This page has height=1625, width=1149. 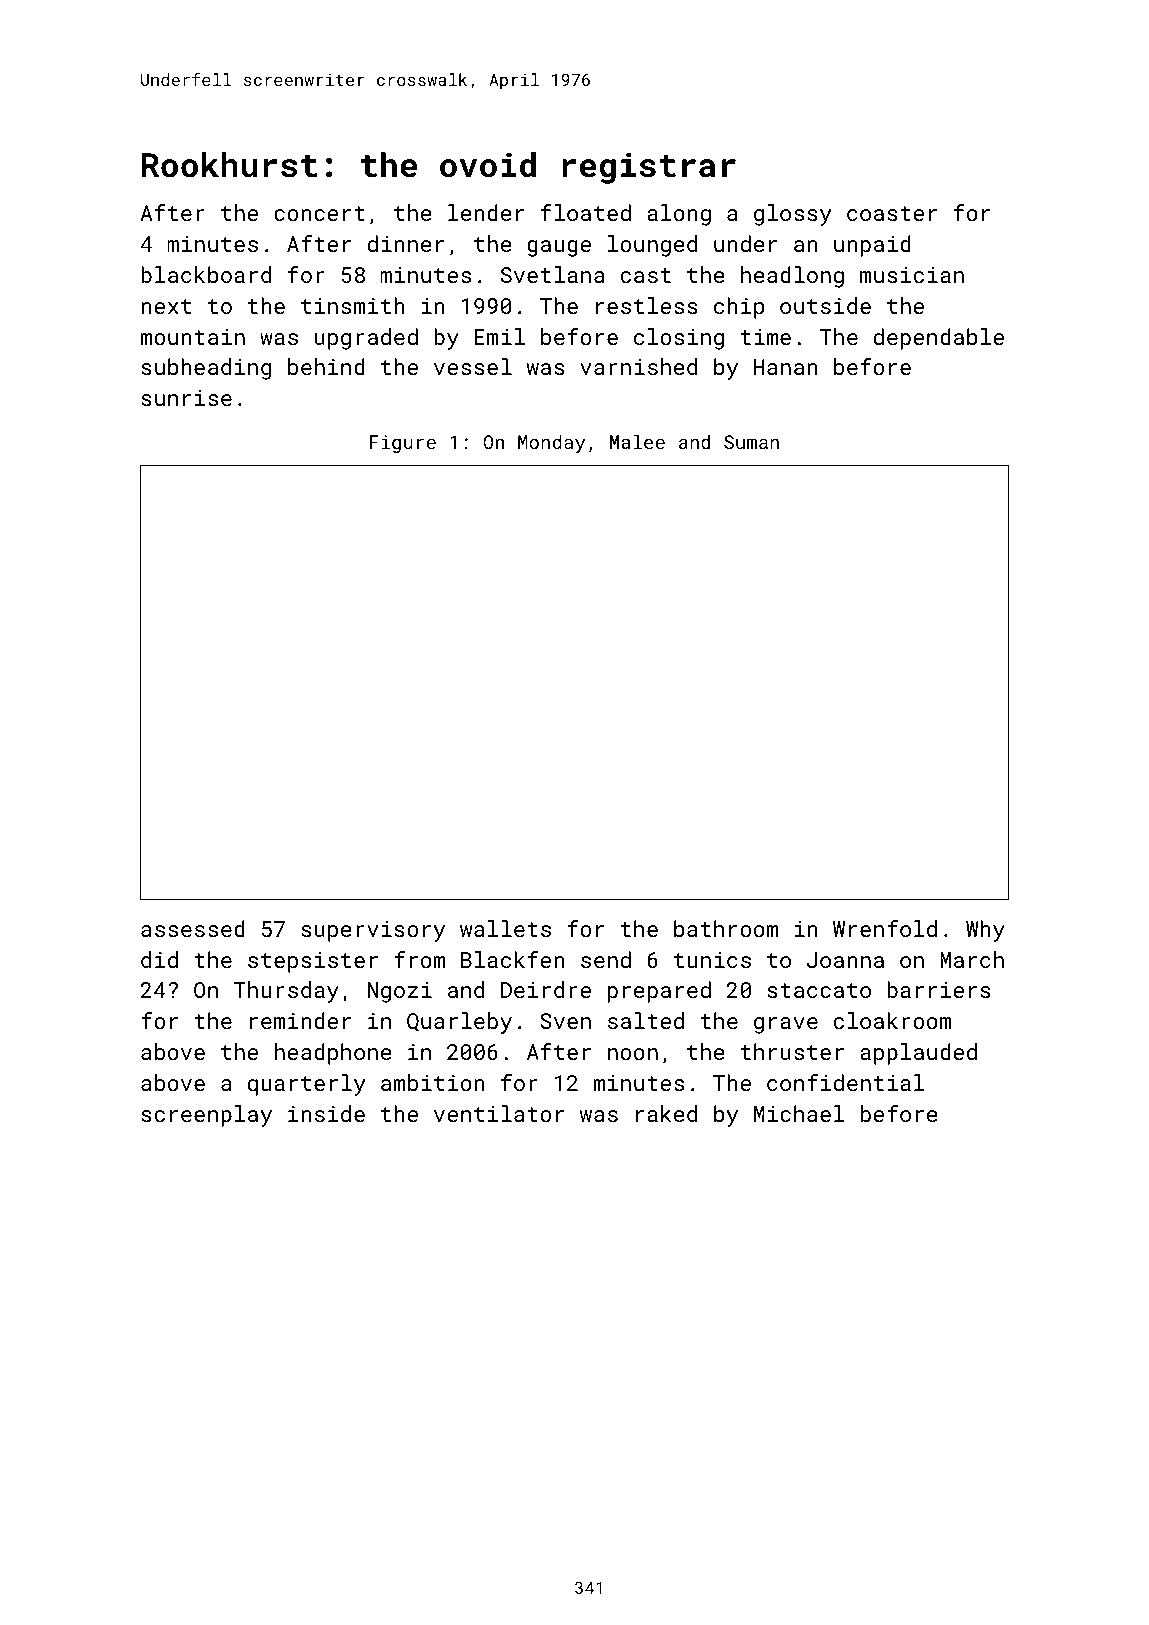 I want to click on Hanan, so click(x=786, y=367).
